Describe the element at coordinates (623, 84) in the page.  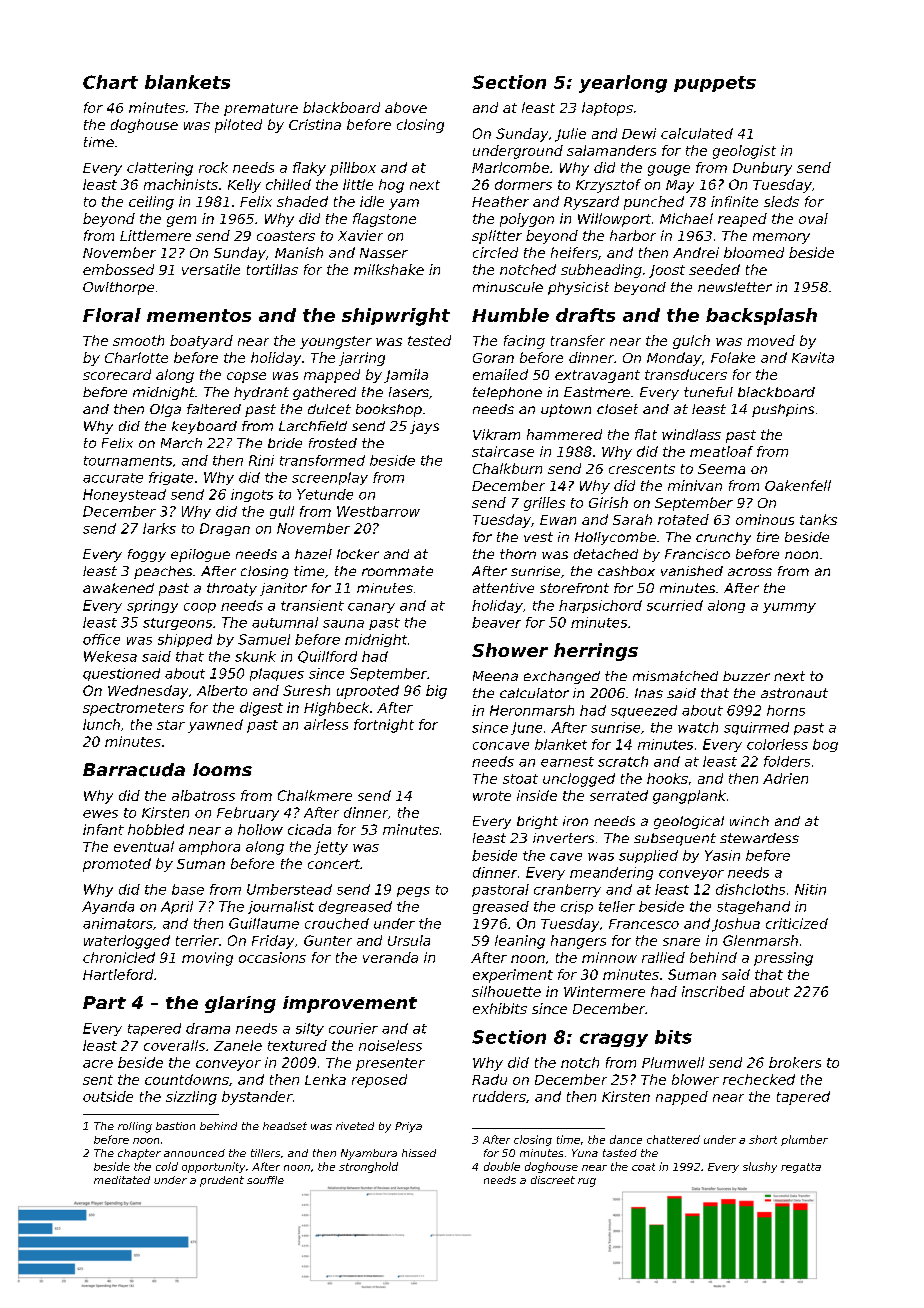
I see `yearlong` at that location.
